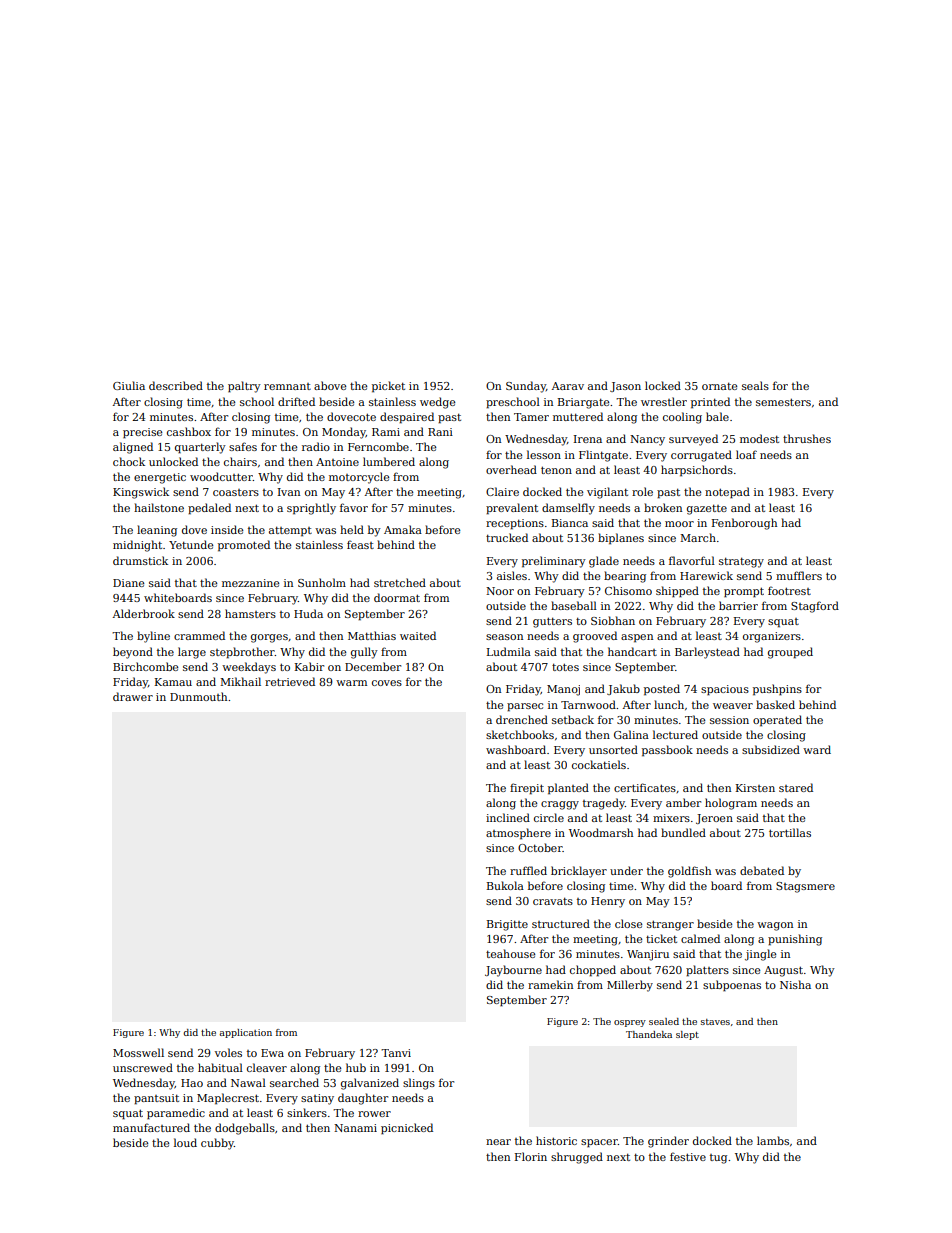 The height and width of the image is (1233, 952). Describe the element at coordinates (176, 385) in the image. I see `described` at that location.
